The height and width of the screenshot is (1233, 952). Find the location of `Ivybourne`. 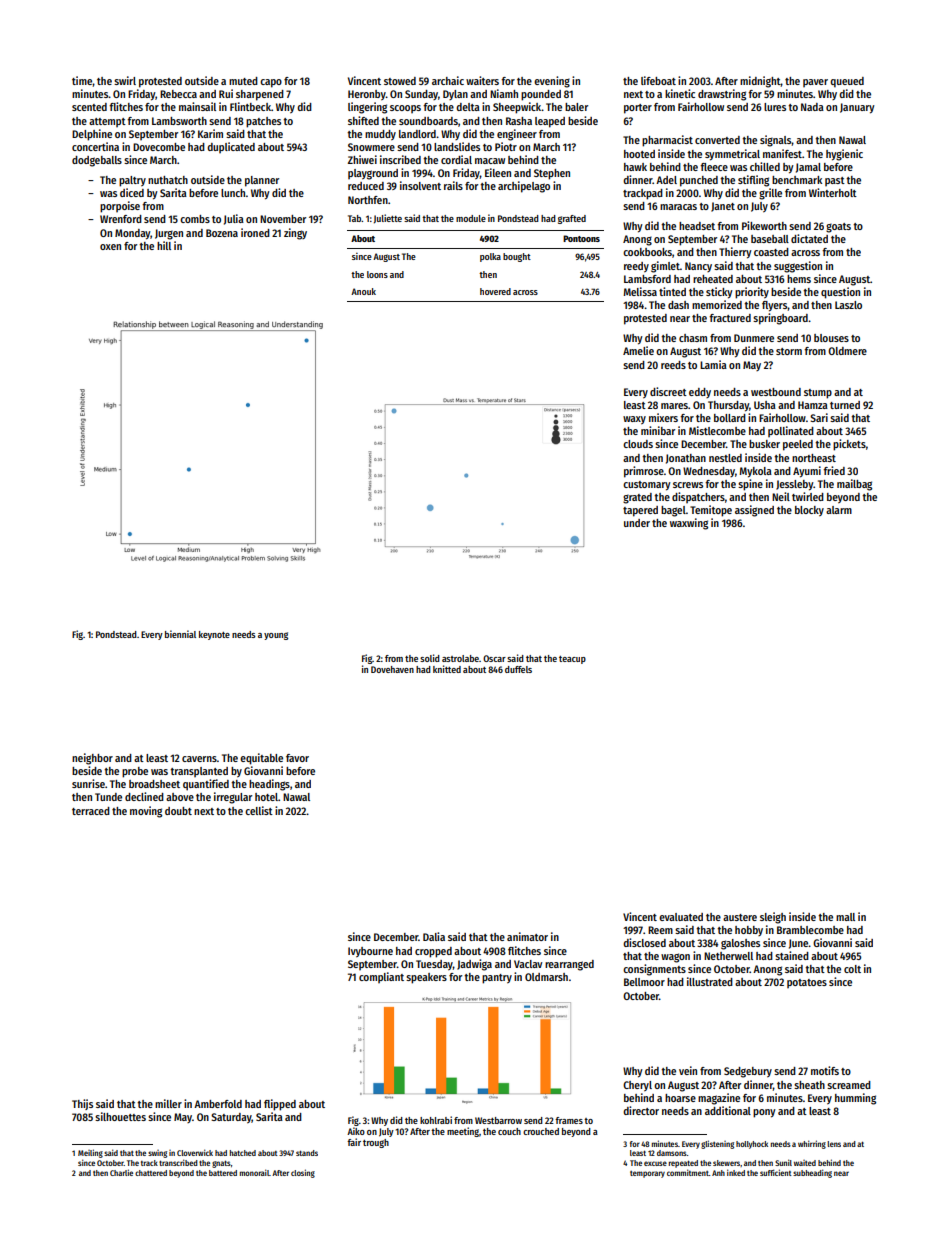

Ivybourne is located at coordinates (370, 952).
